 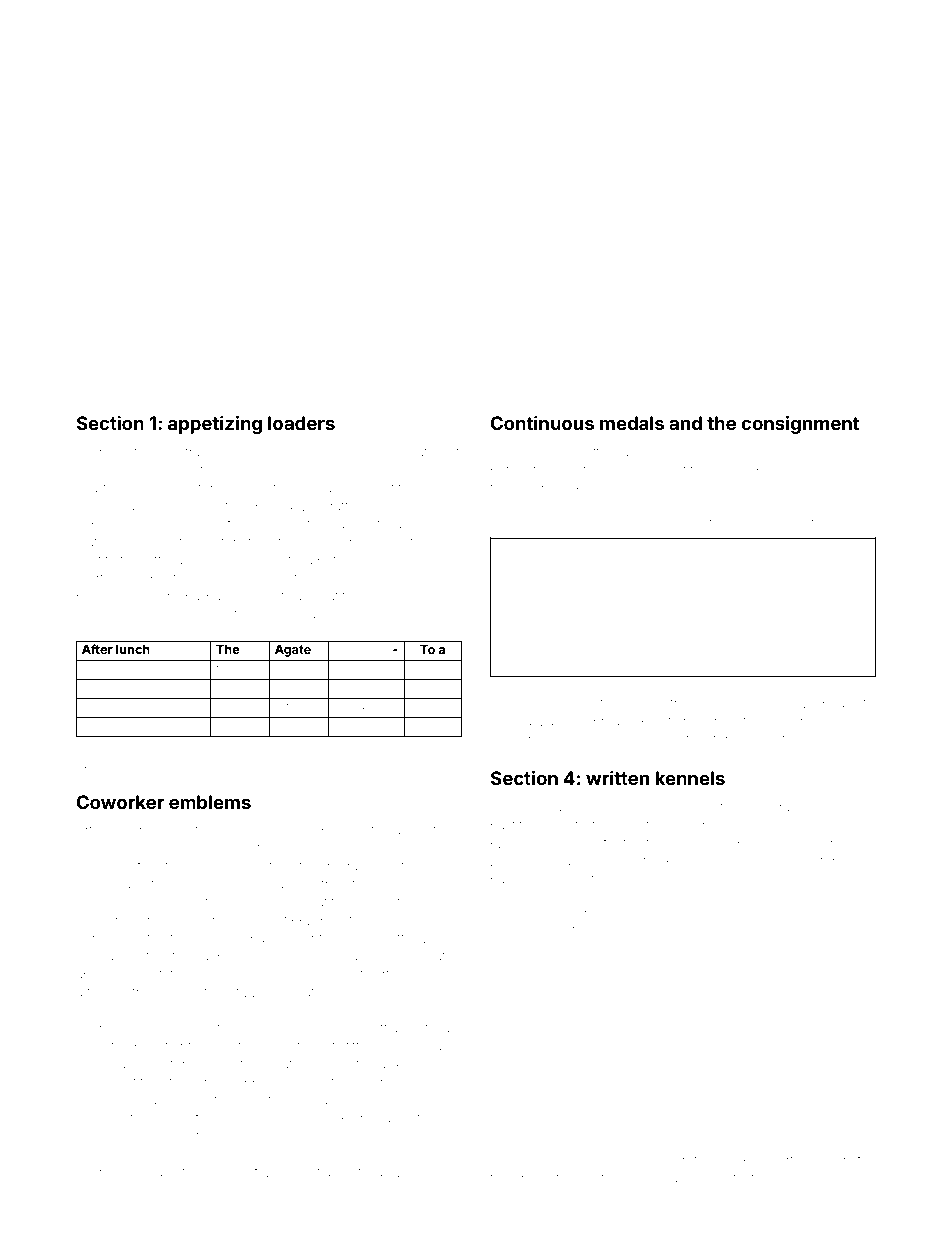 What do you see at coordinates (707, 1159) in the image?
I see `refueled` at bounding box center [707, 1159].
